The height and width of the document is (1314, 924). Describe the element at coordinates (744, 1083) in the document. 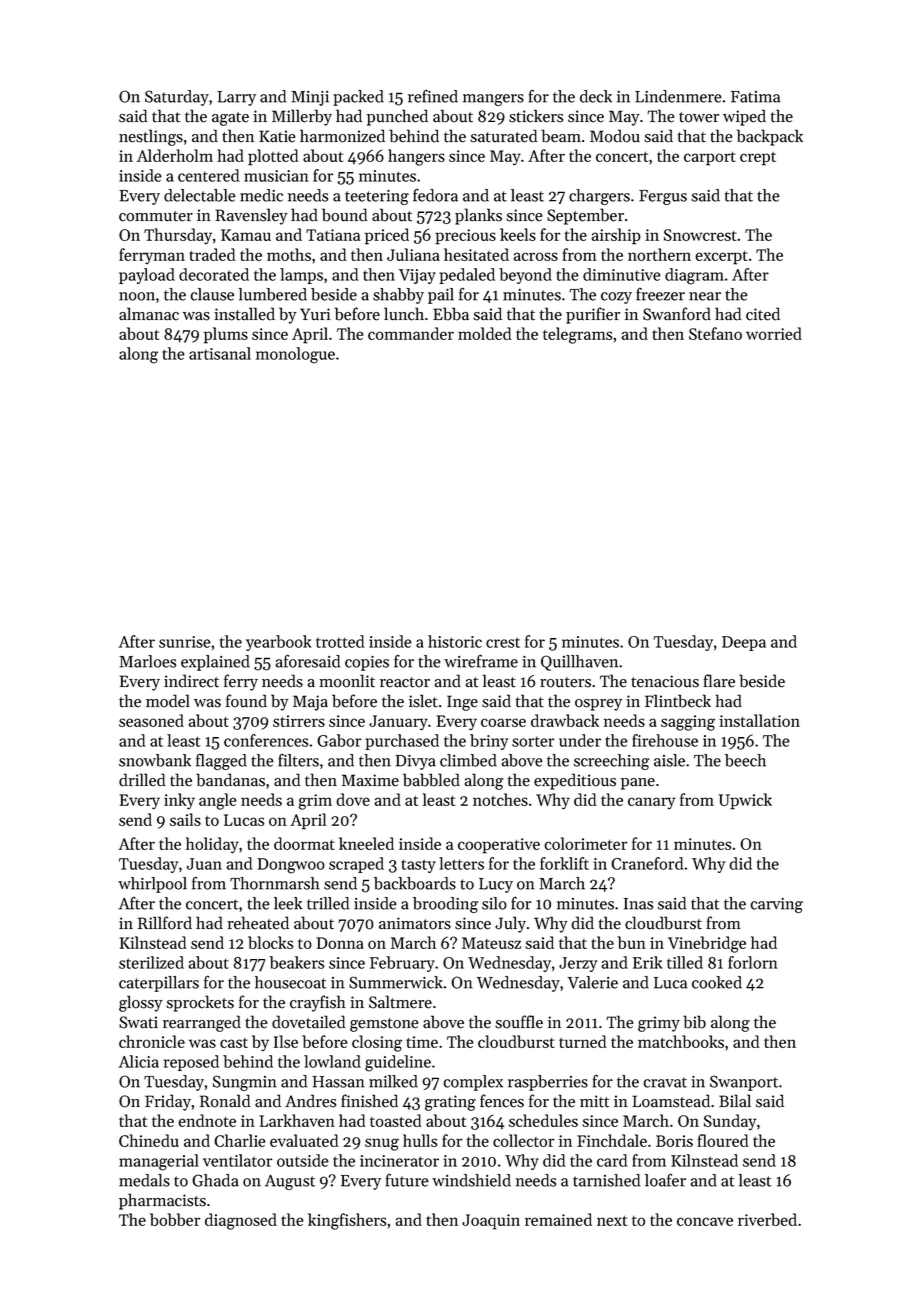

I see `Swanport` at that location.
